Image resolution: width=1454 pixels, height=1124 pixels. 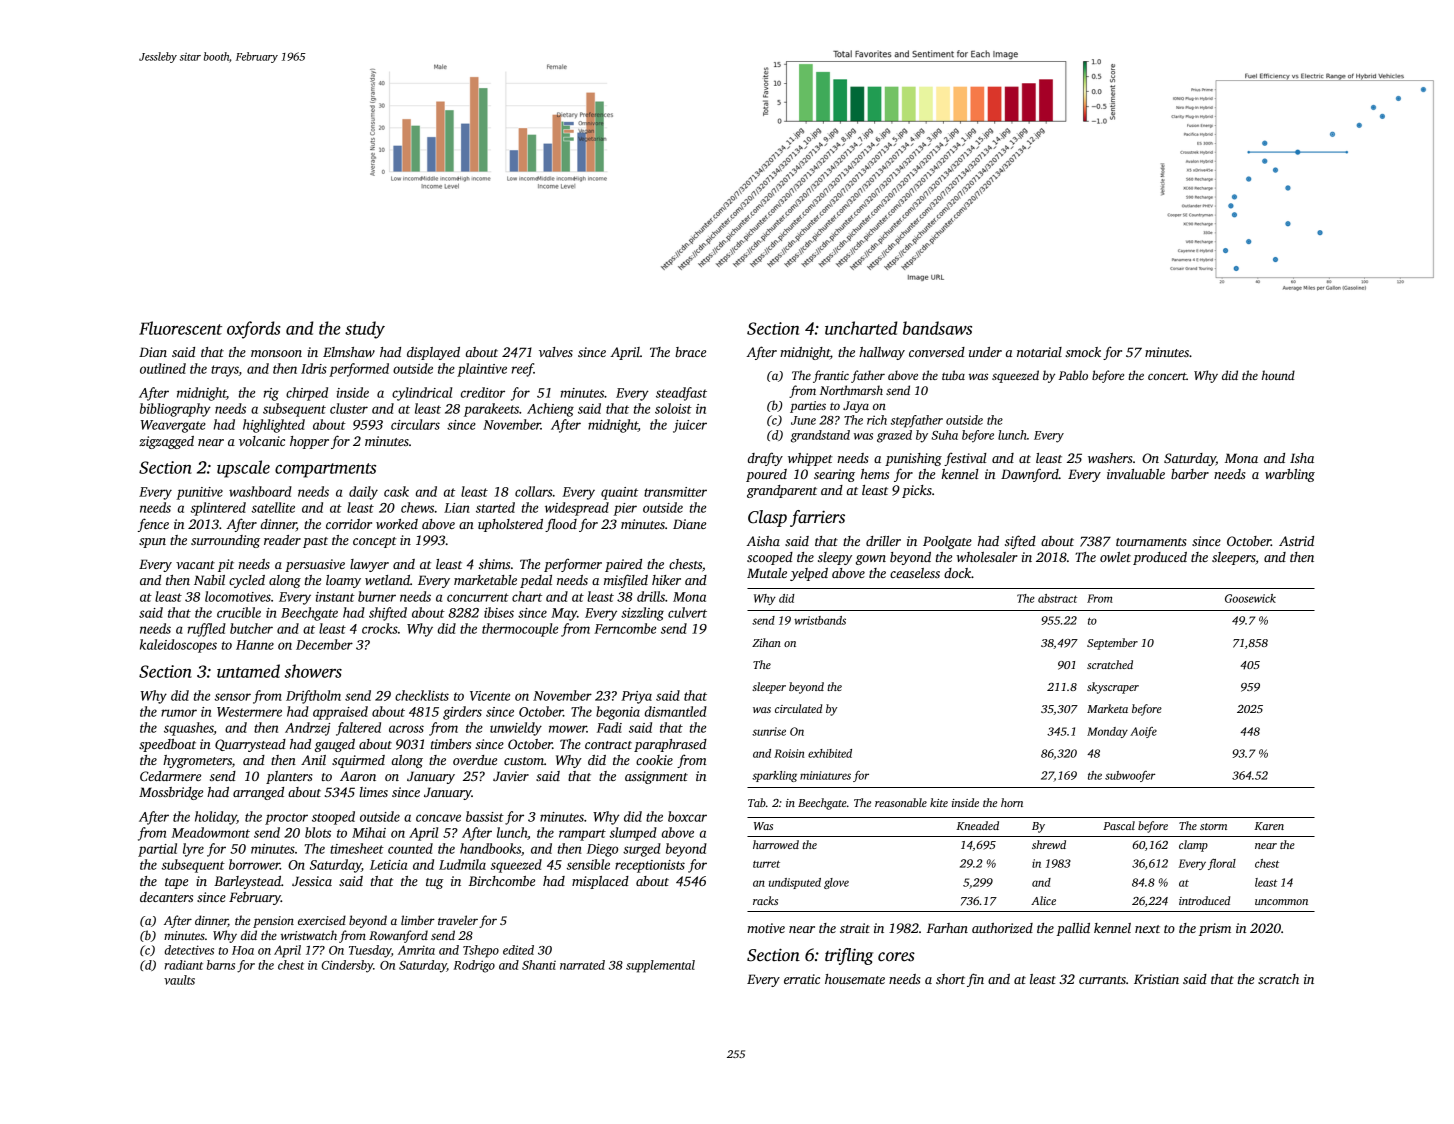 What do you see at coordinates (1083, 352) in the screenshot?
I see `smock` at bounding box center [1083, 352].
